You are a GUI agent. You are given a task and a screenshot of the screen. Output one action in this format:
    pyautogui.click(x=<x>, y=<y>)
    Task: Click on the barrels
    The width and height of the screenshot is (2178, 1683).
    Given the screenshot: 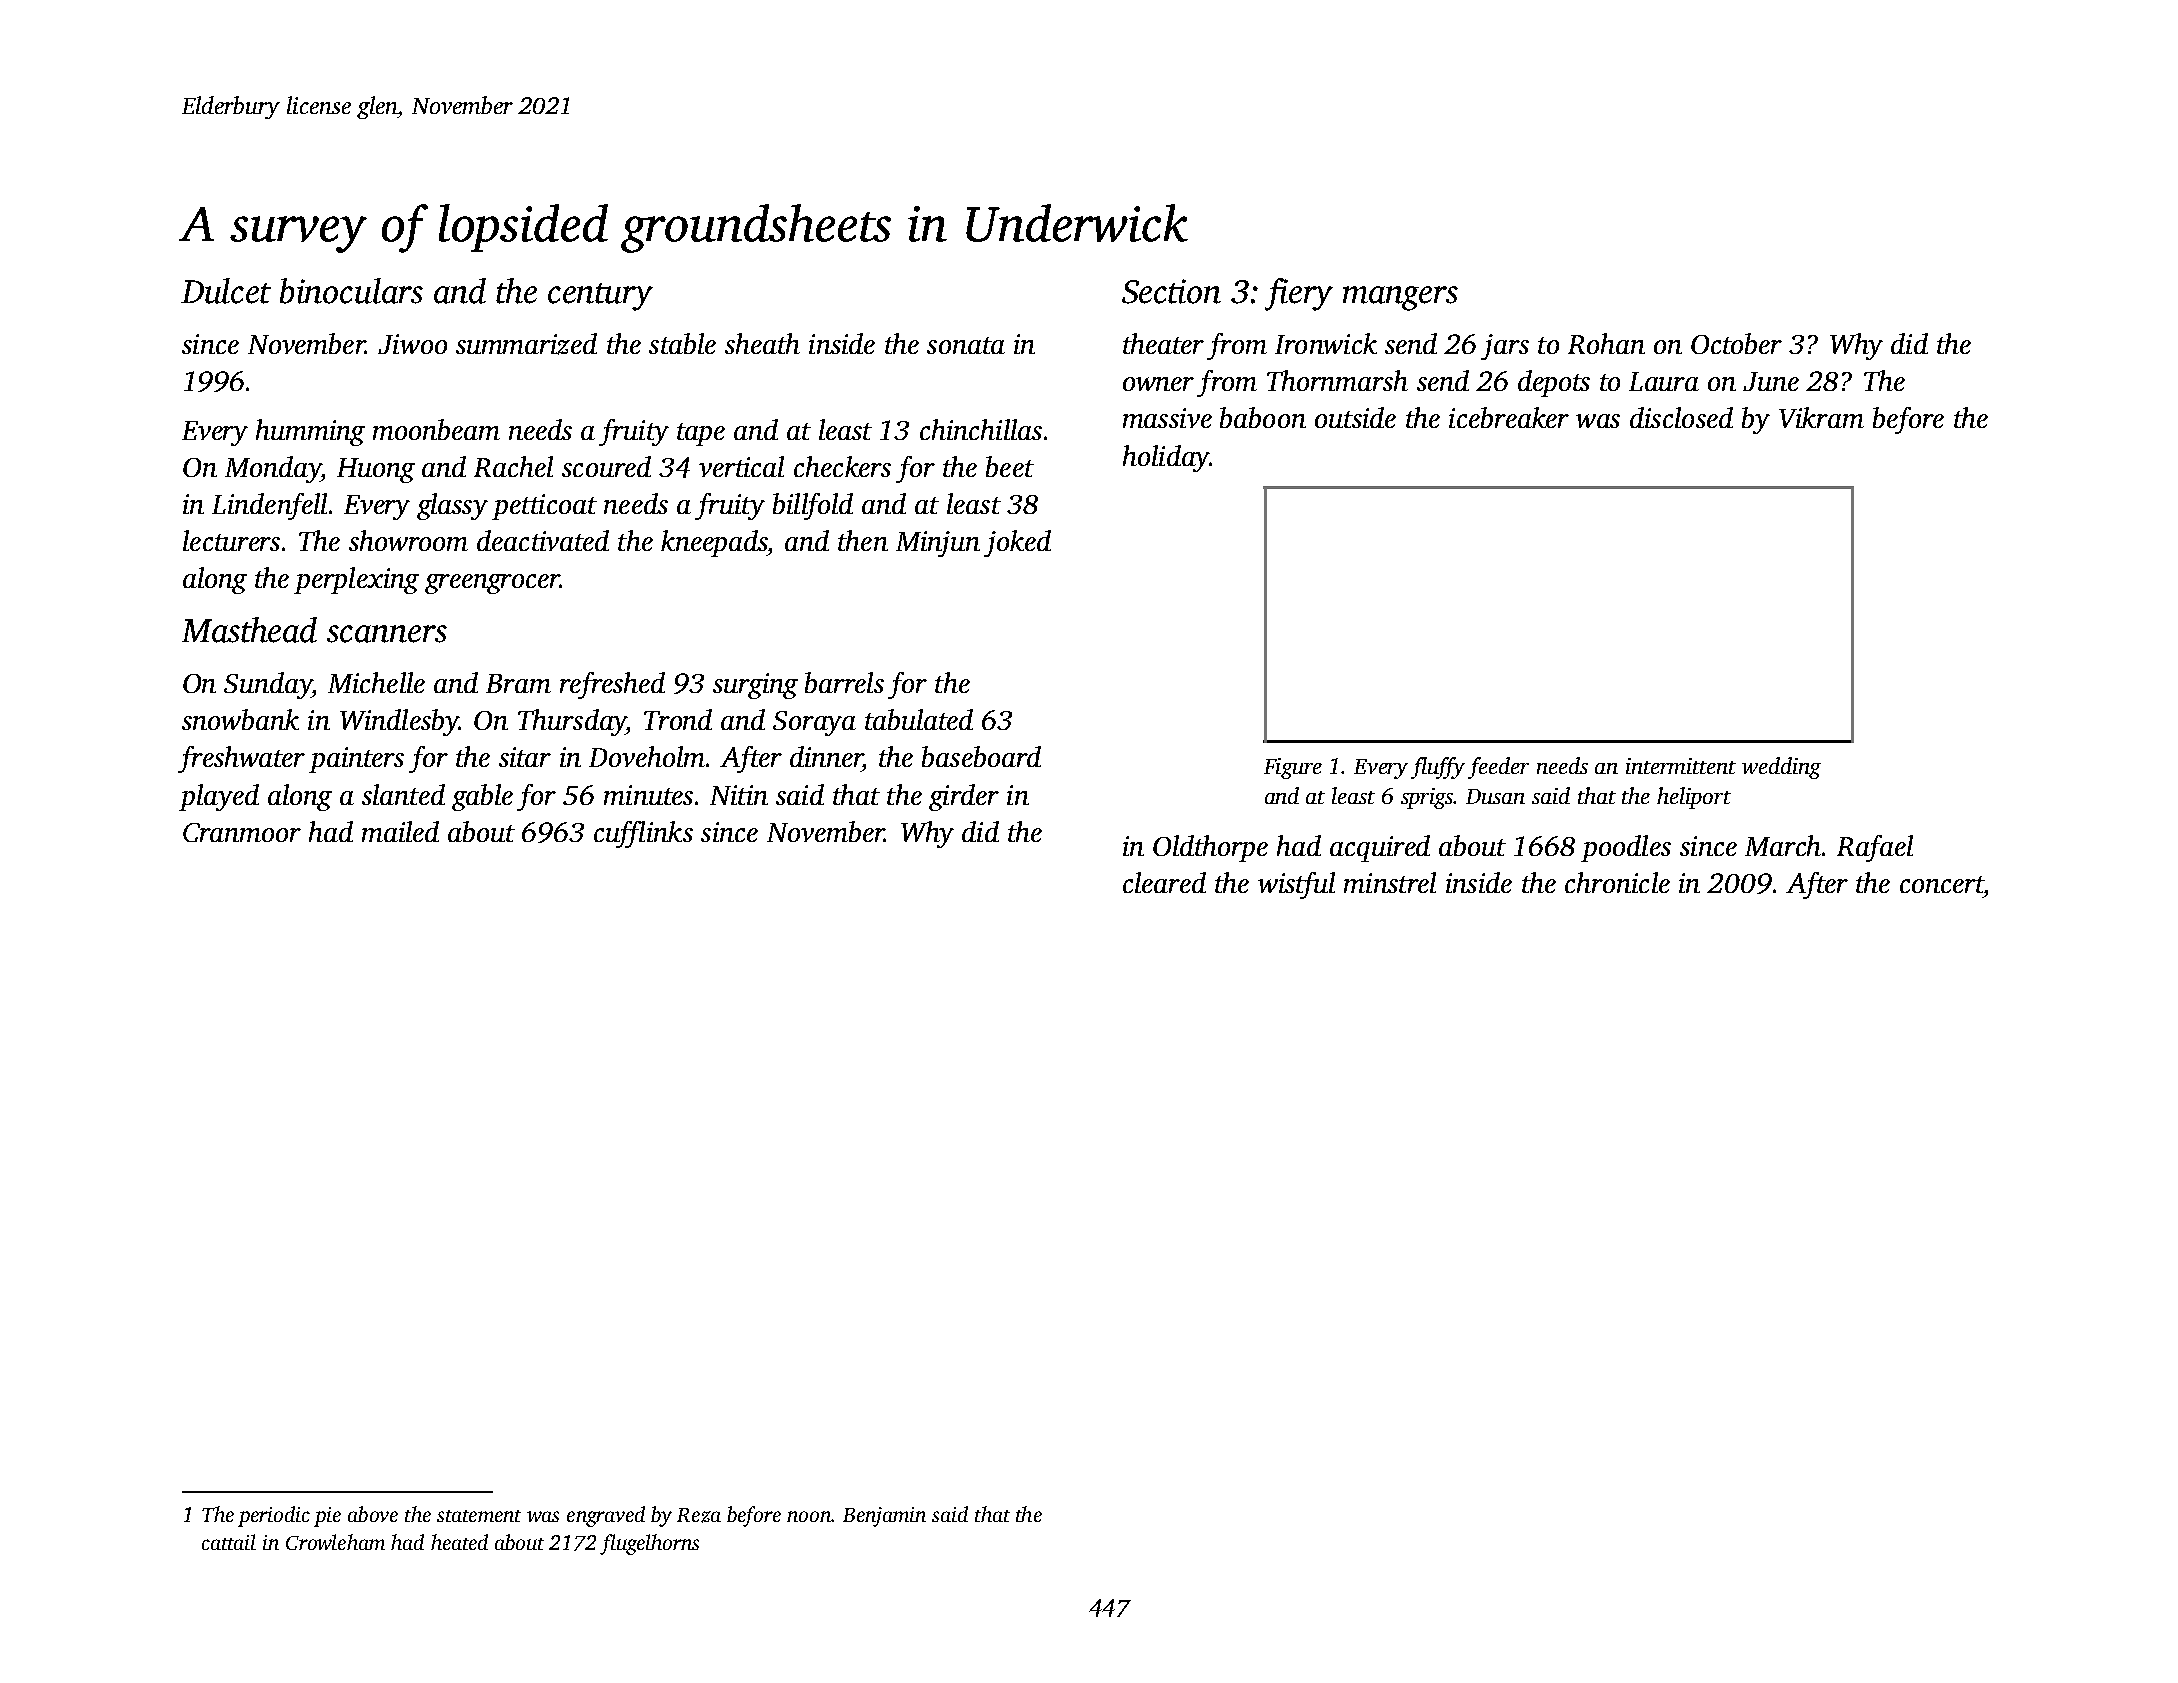 What is the action you would take?
    pyautogui.click(x=844, y=682)
